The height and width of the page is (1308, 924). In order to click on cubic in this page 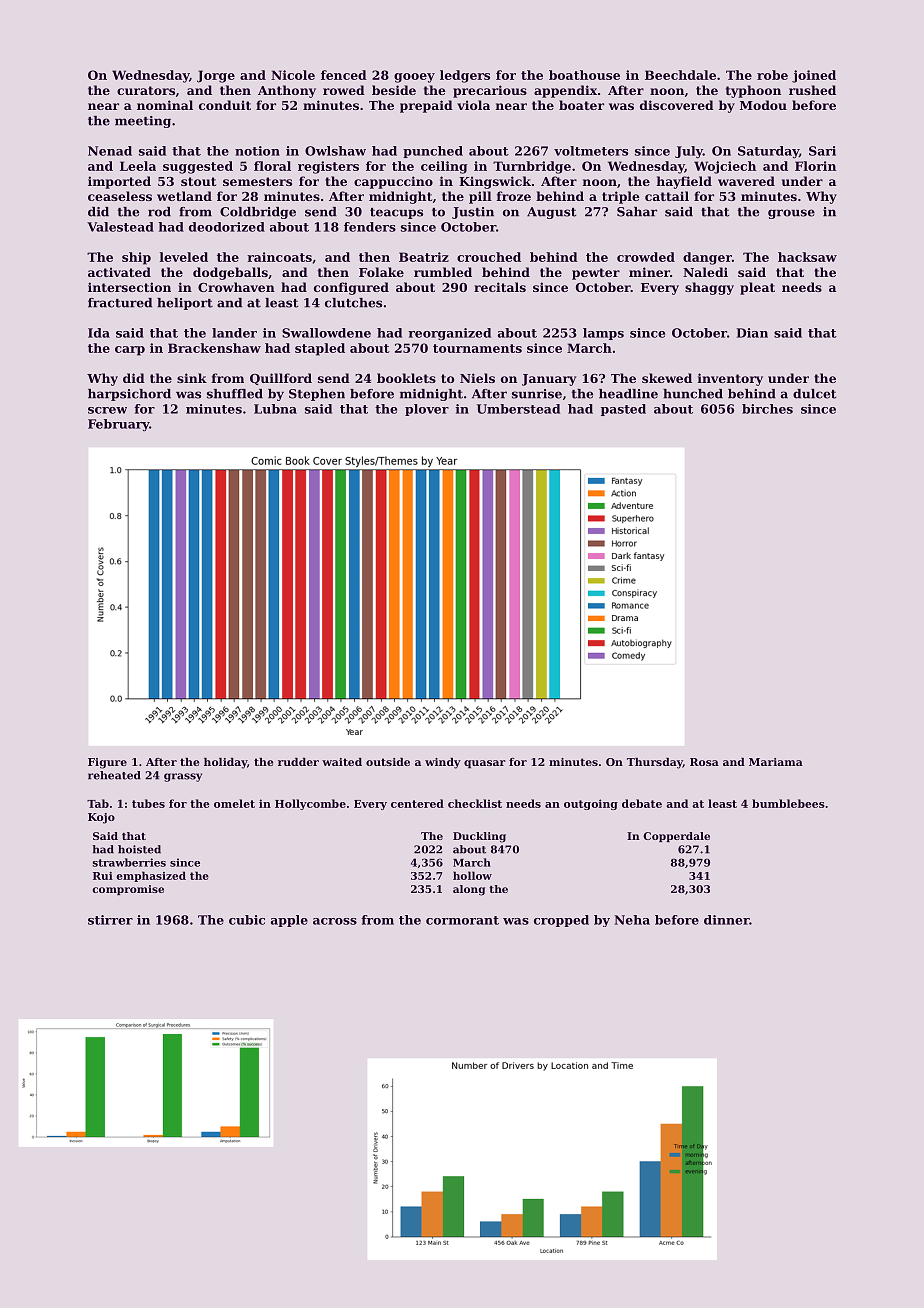, I will do `click(247, 920)`.
